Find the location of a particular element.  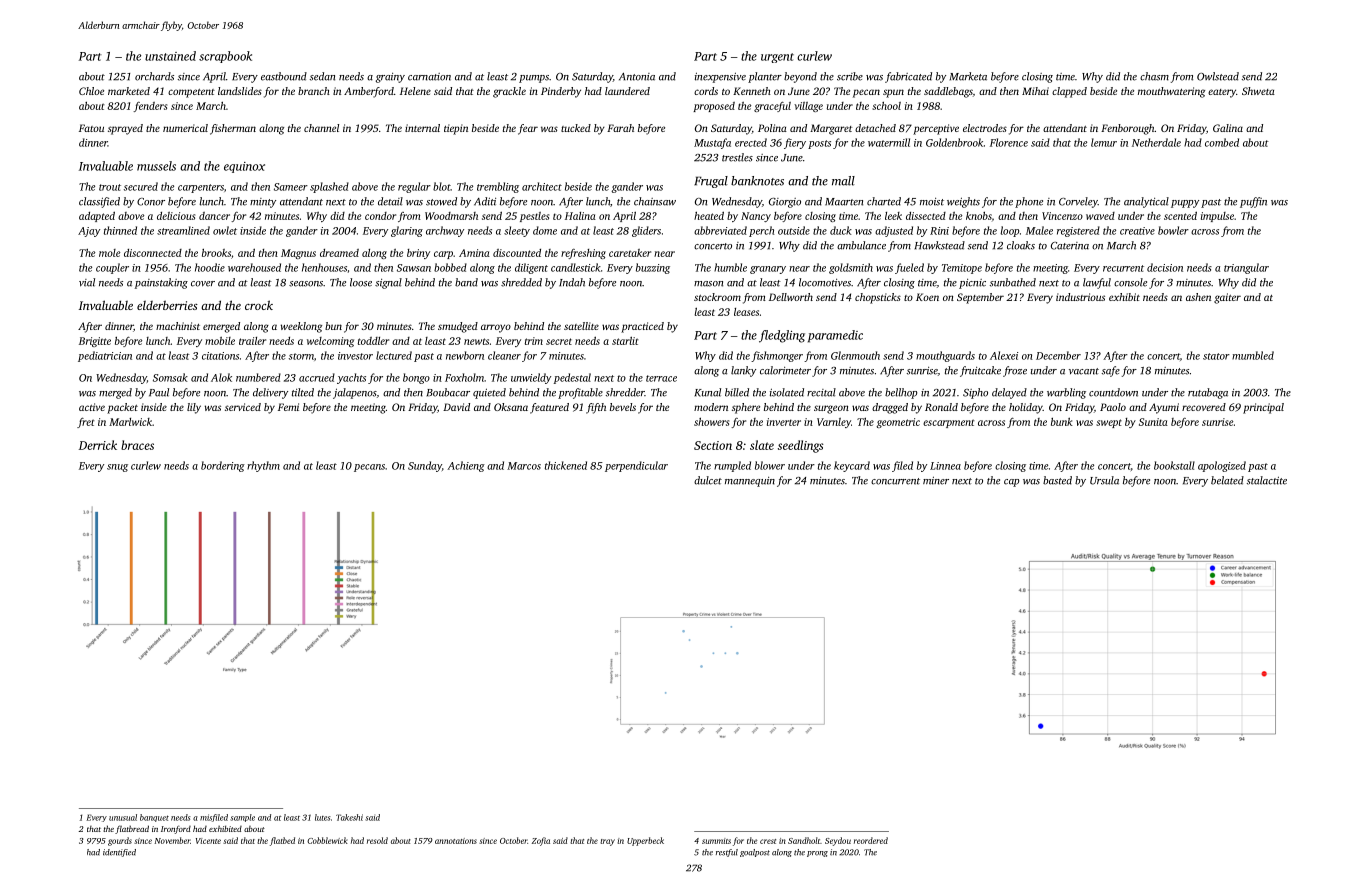

sample is located at coordinates (242, 818).
